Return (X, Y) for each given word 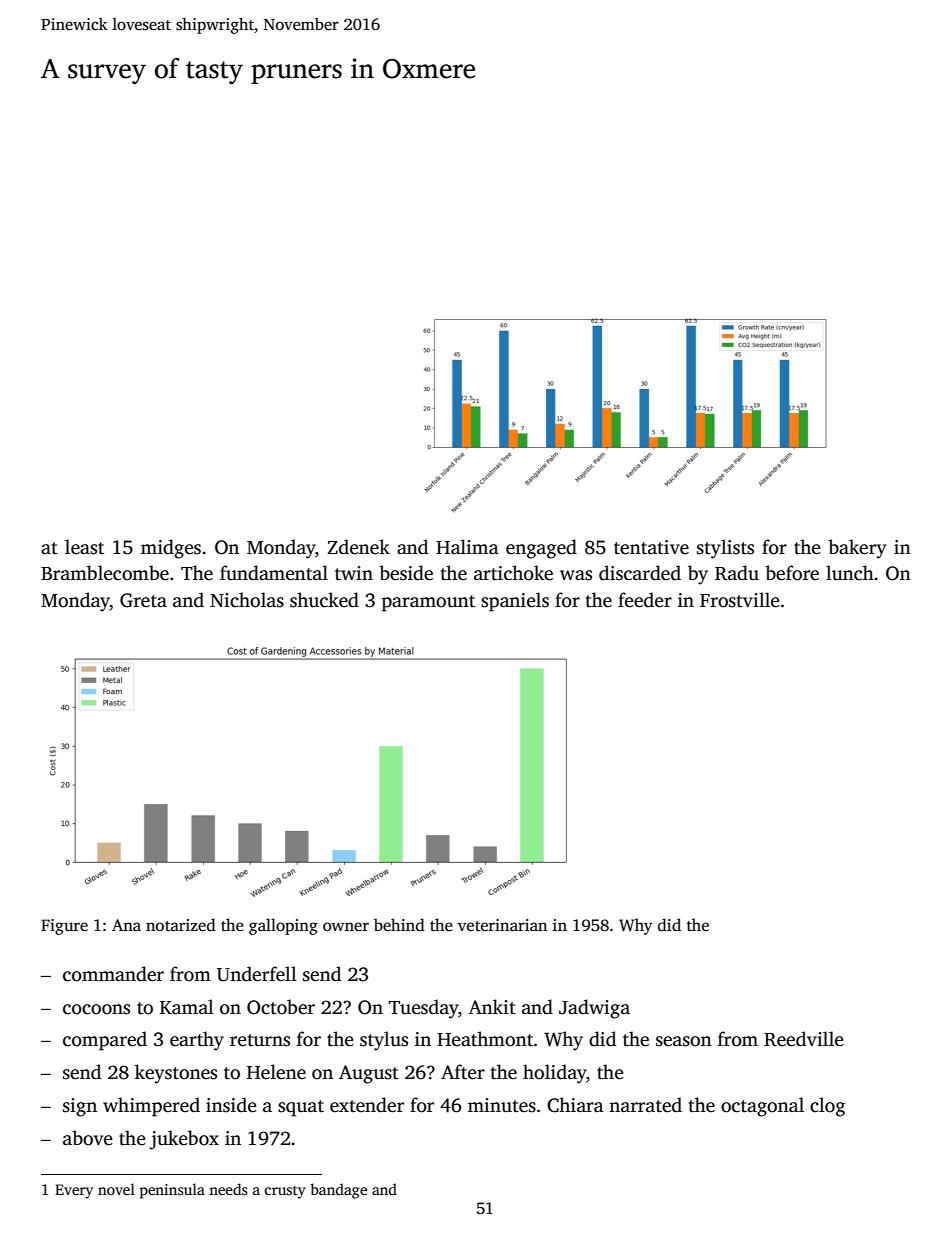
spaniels (515, 602)
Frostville (740, 600)
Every (74, 1191)
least (84, 547)
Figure (64, 927)
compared (105, 1041)
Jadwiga (594, 1009)
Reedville (804, 1039)
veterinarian (502, 925)
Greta (143, 600)
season (684, 1041)
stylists (725, 549)
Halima (467, 546)
